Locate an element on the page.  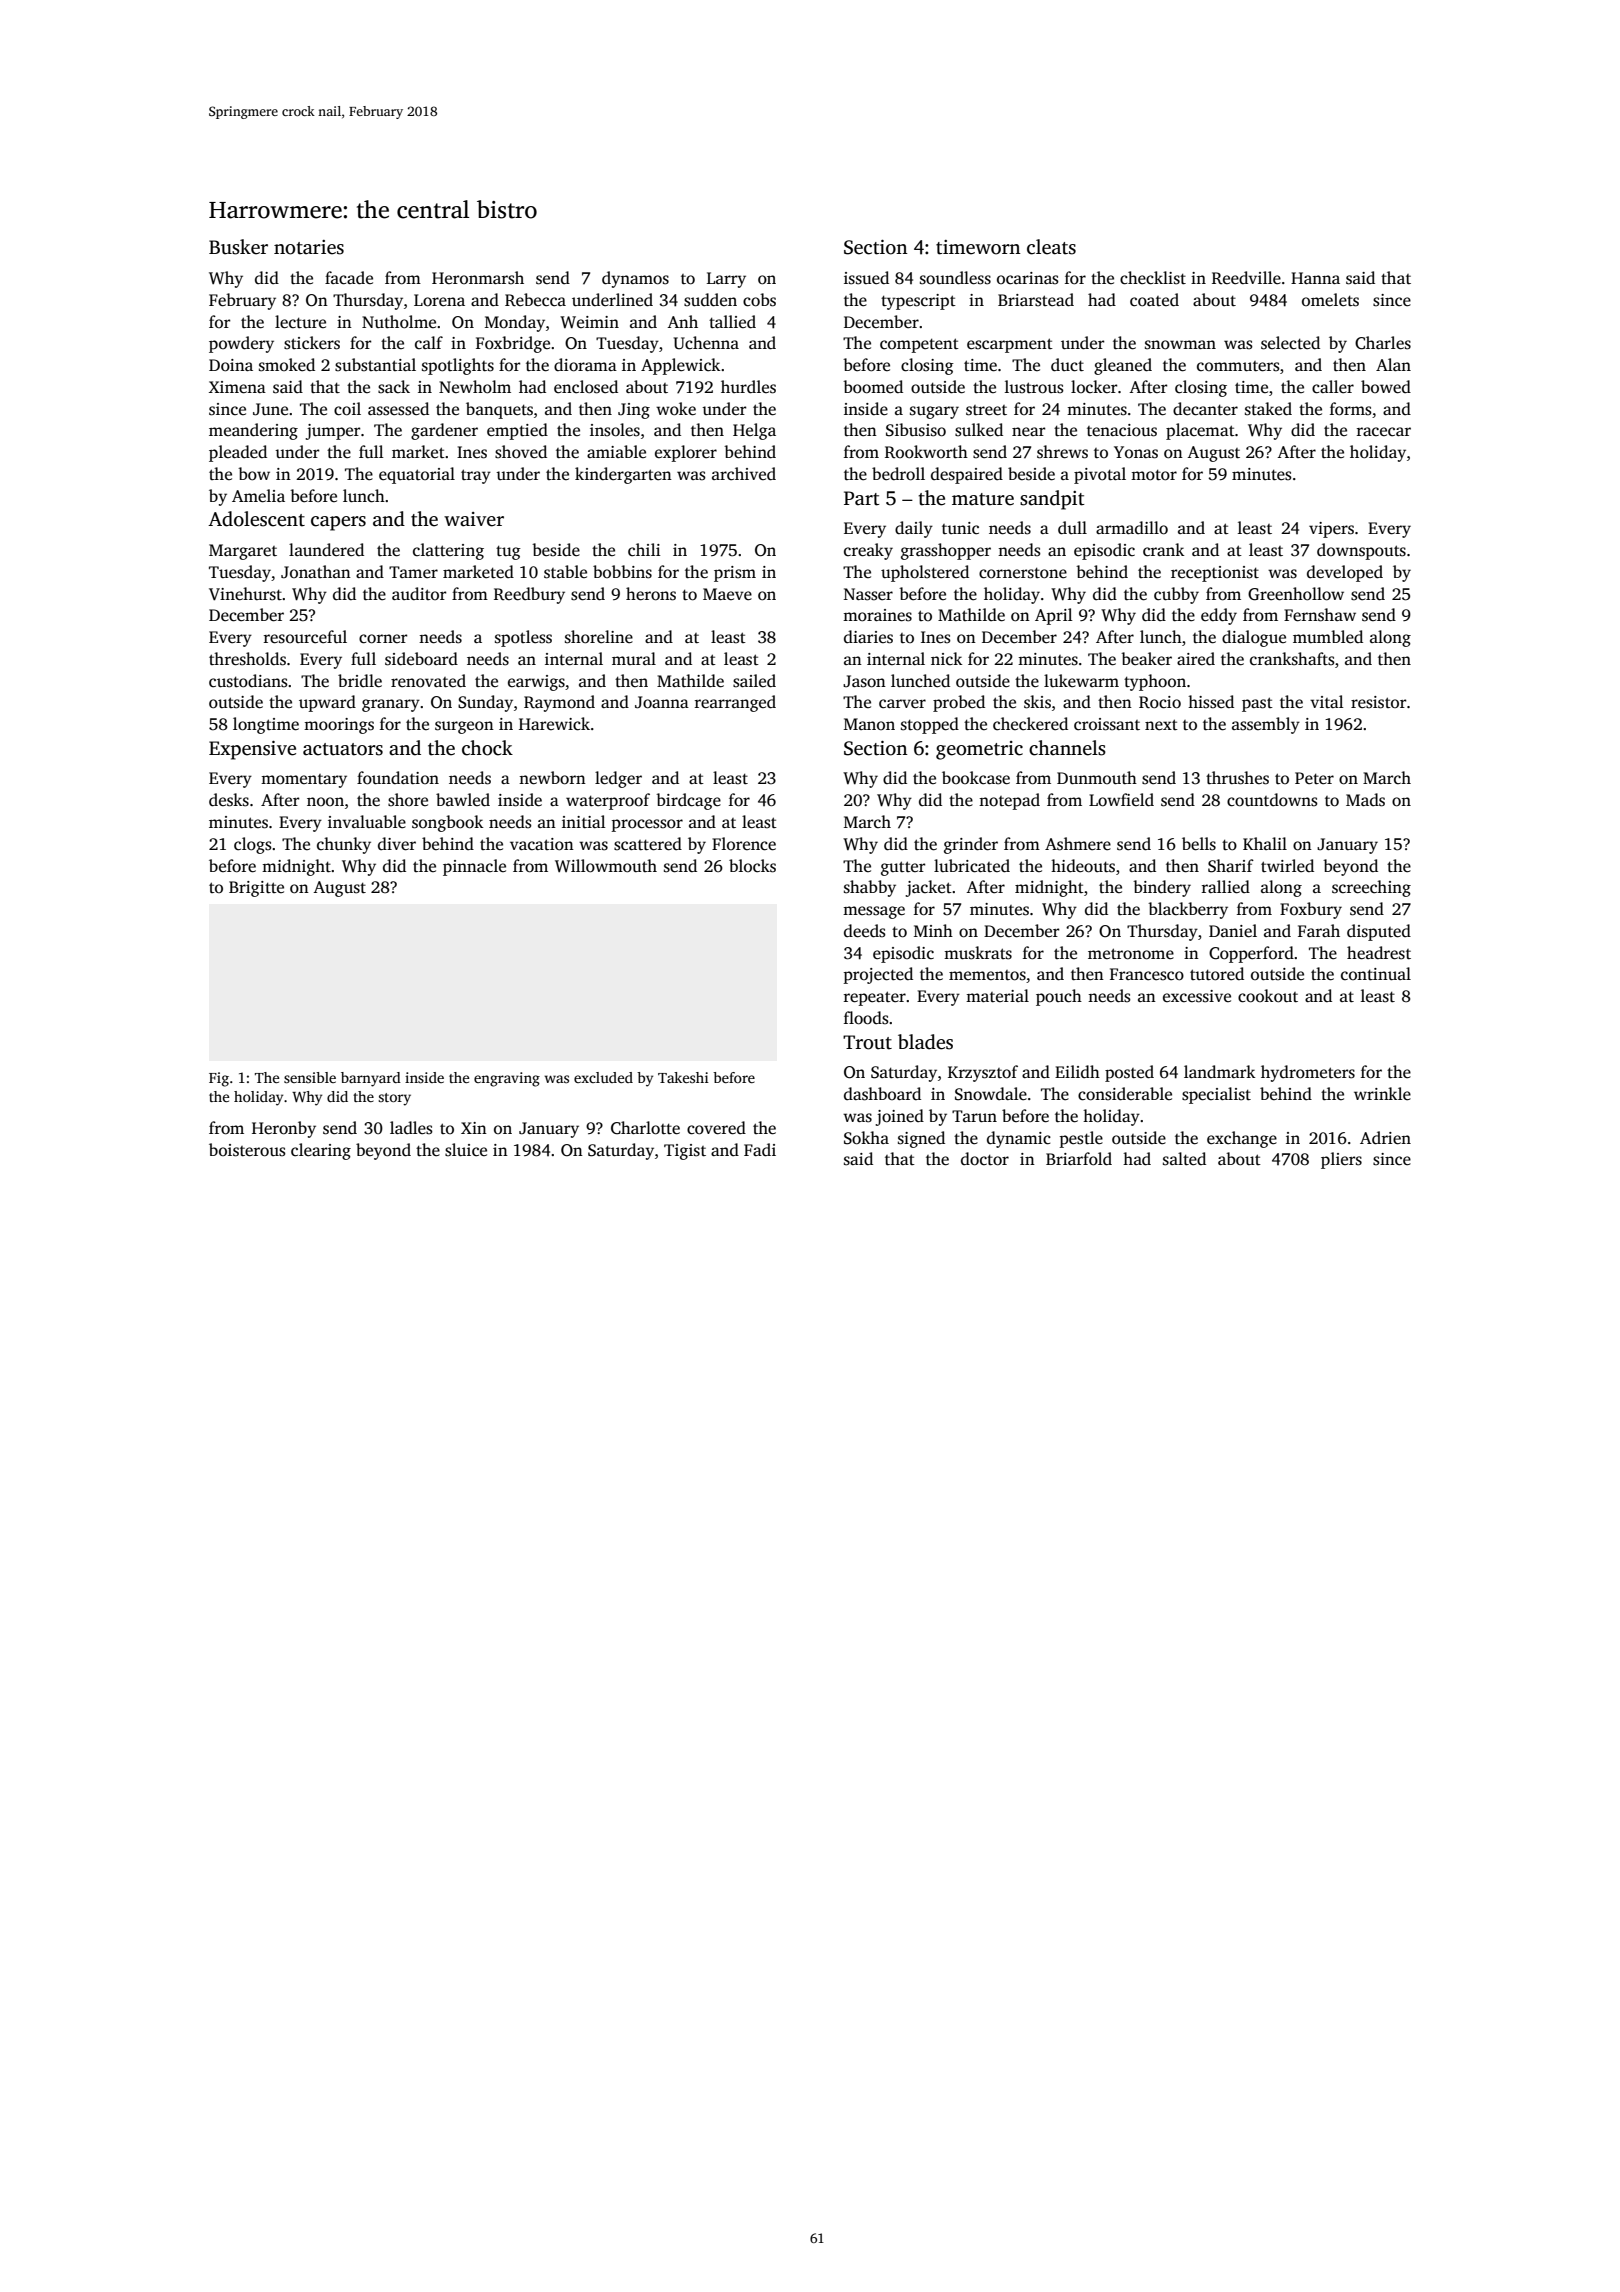
powdery is located at coordinates (241, 344).
